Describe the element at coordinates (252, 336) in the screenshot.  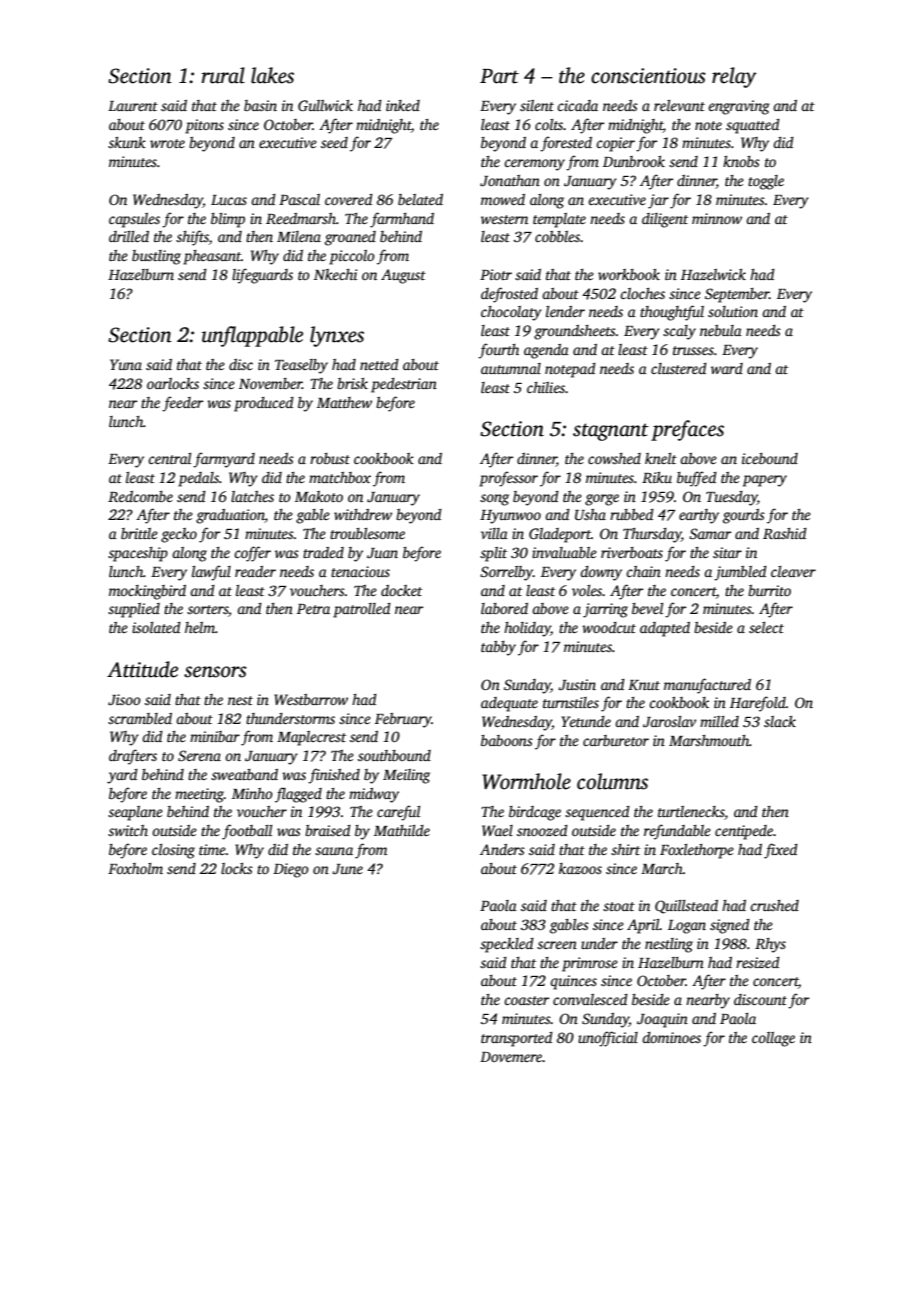
I see `unflappable` at that location.
